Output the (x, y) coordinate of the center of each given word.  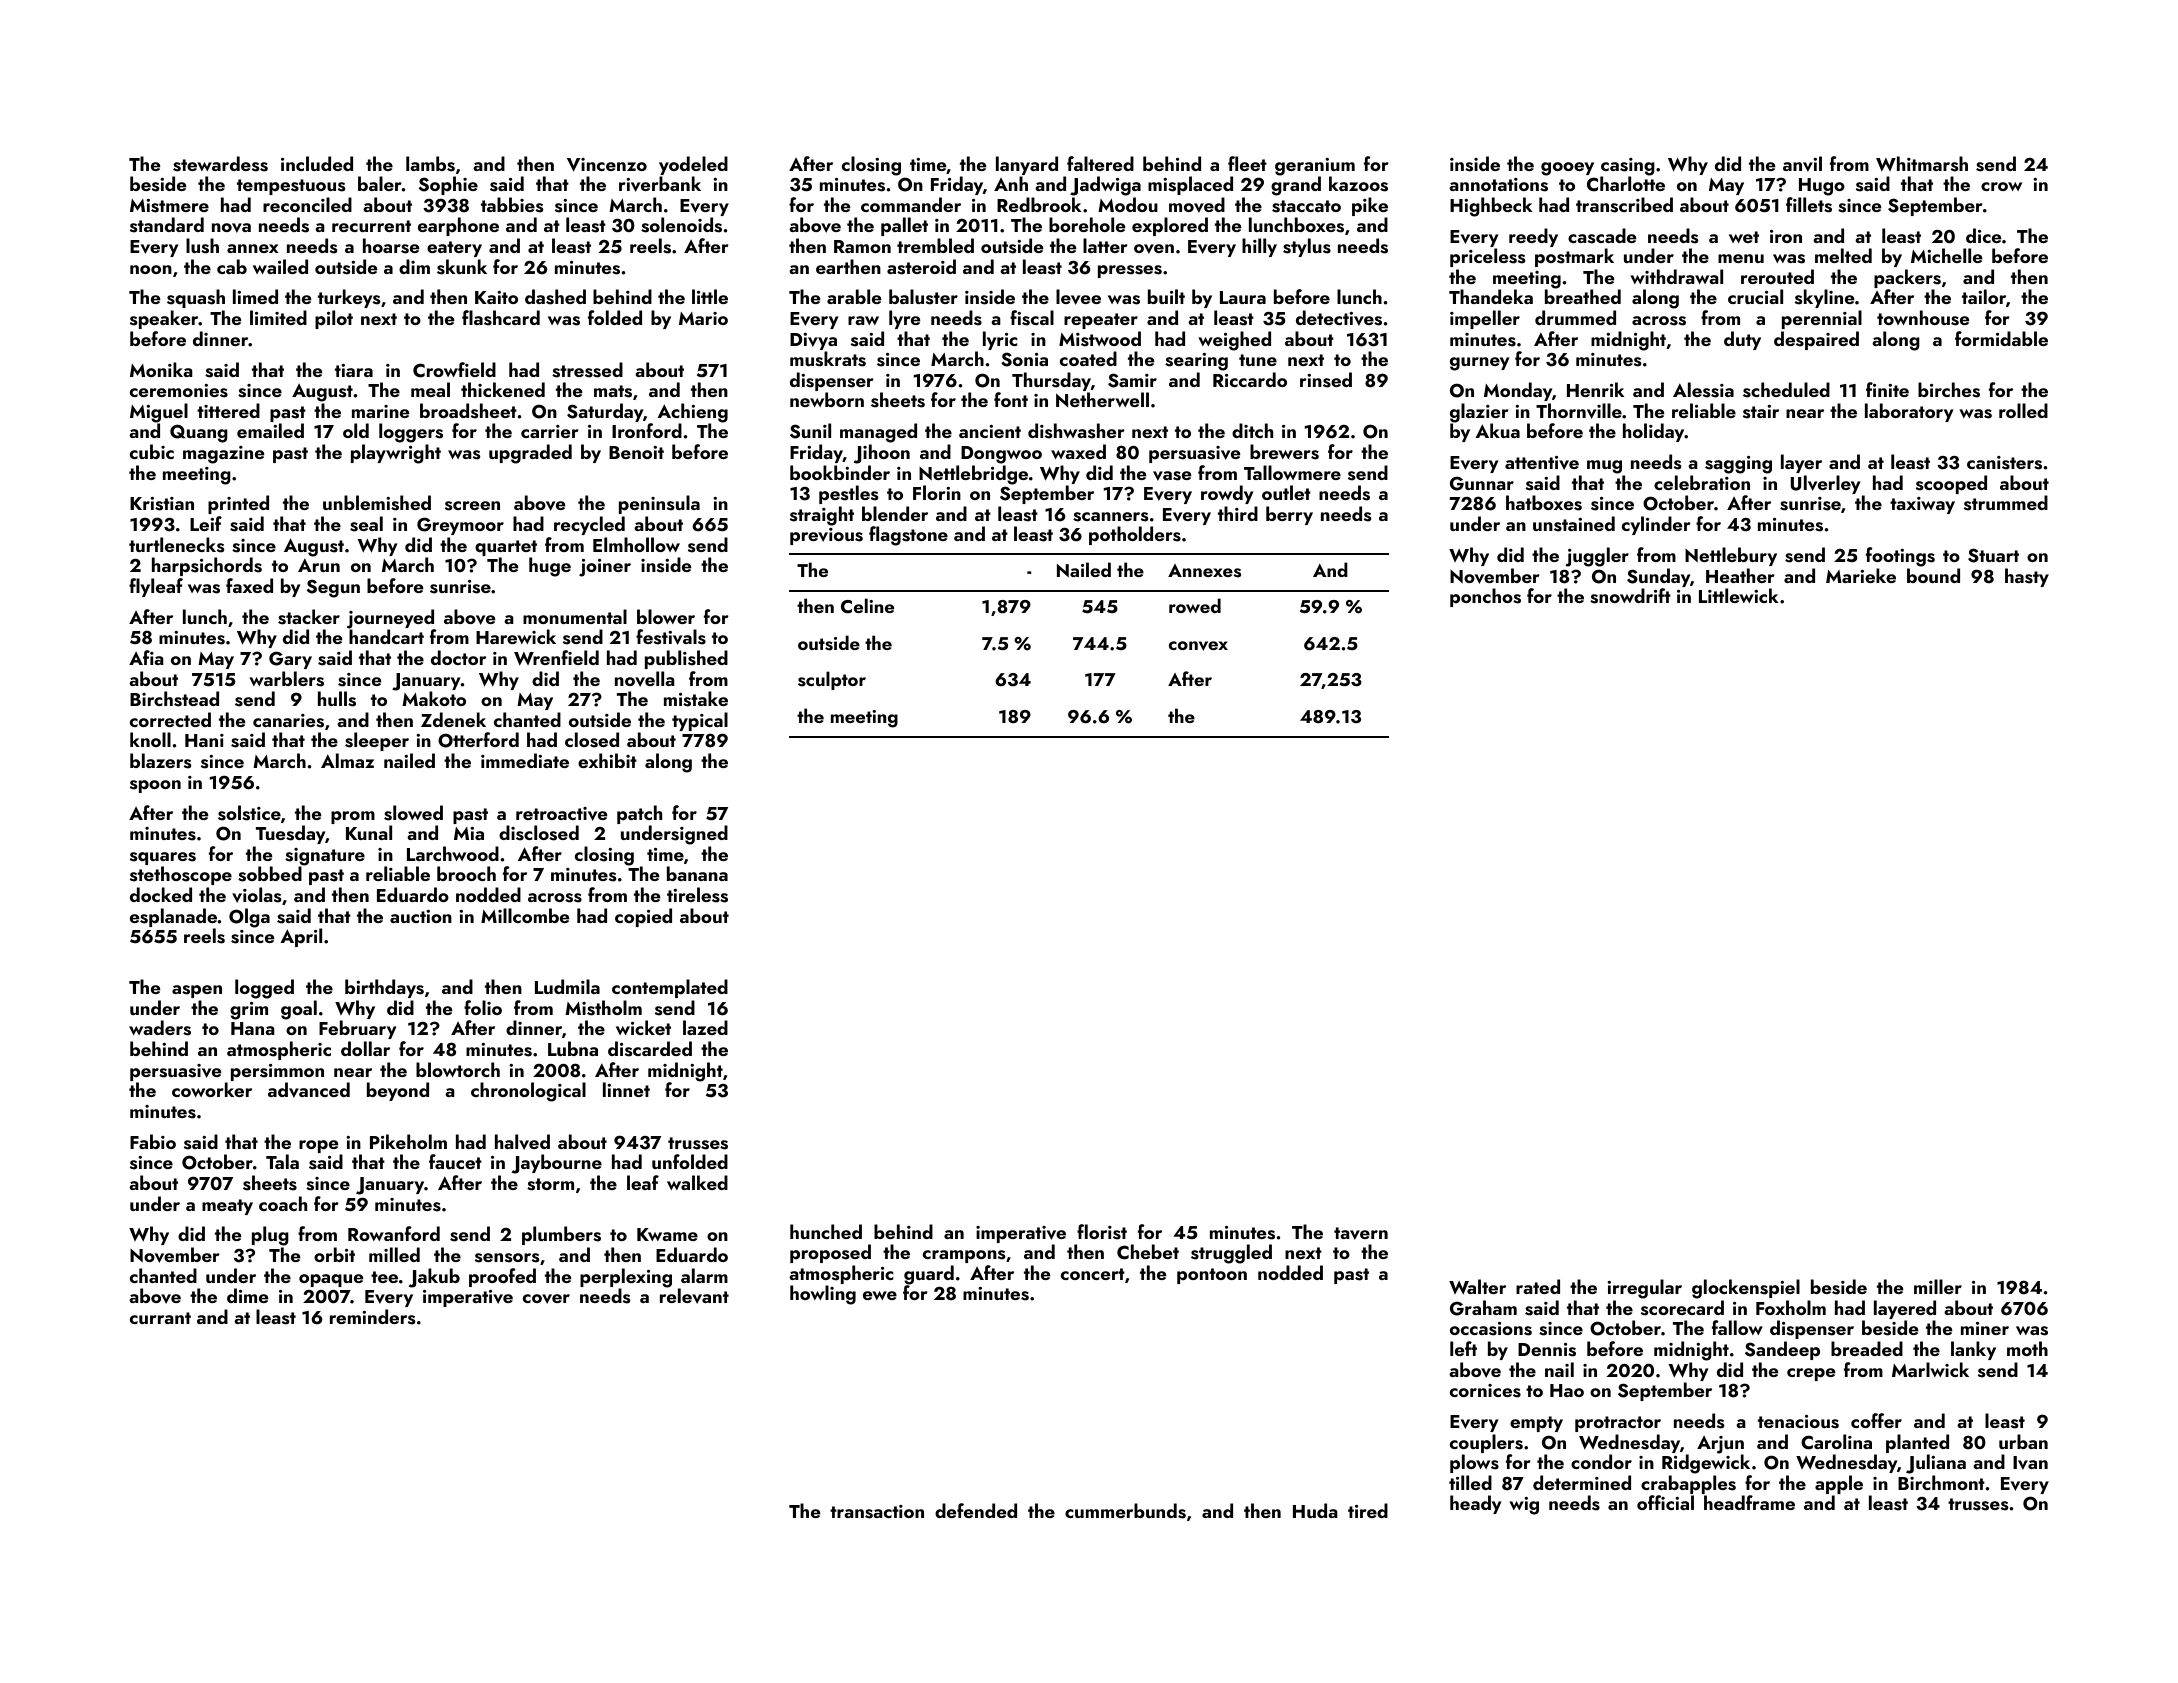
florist (1102, 1232)
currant (160, 1318)
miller (1938, 1286)
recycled (589, 525)
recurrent (371, 226)
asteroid (921, 267)
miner (1985, 1328)
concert (1093, 1274)
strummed (2006, 503)
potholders (1135, 535)
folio (483, 1007)
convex (1198, 646)
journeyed (390, 619)
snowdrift (1630, 596)
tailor (1984, 296)
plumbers (561, 1235)
